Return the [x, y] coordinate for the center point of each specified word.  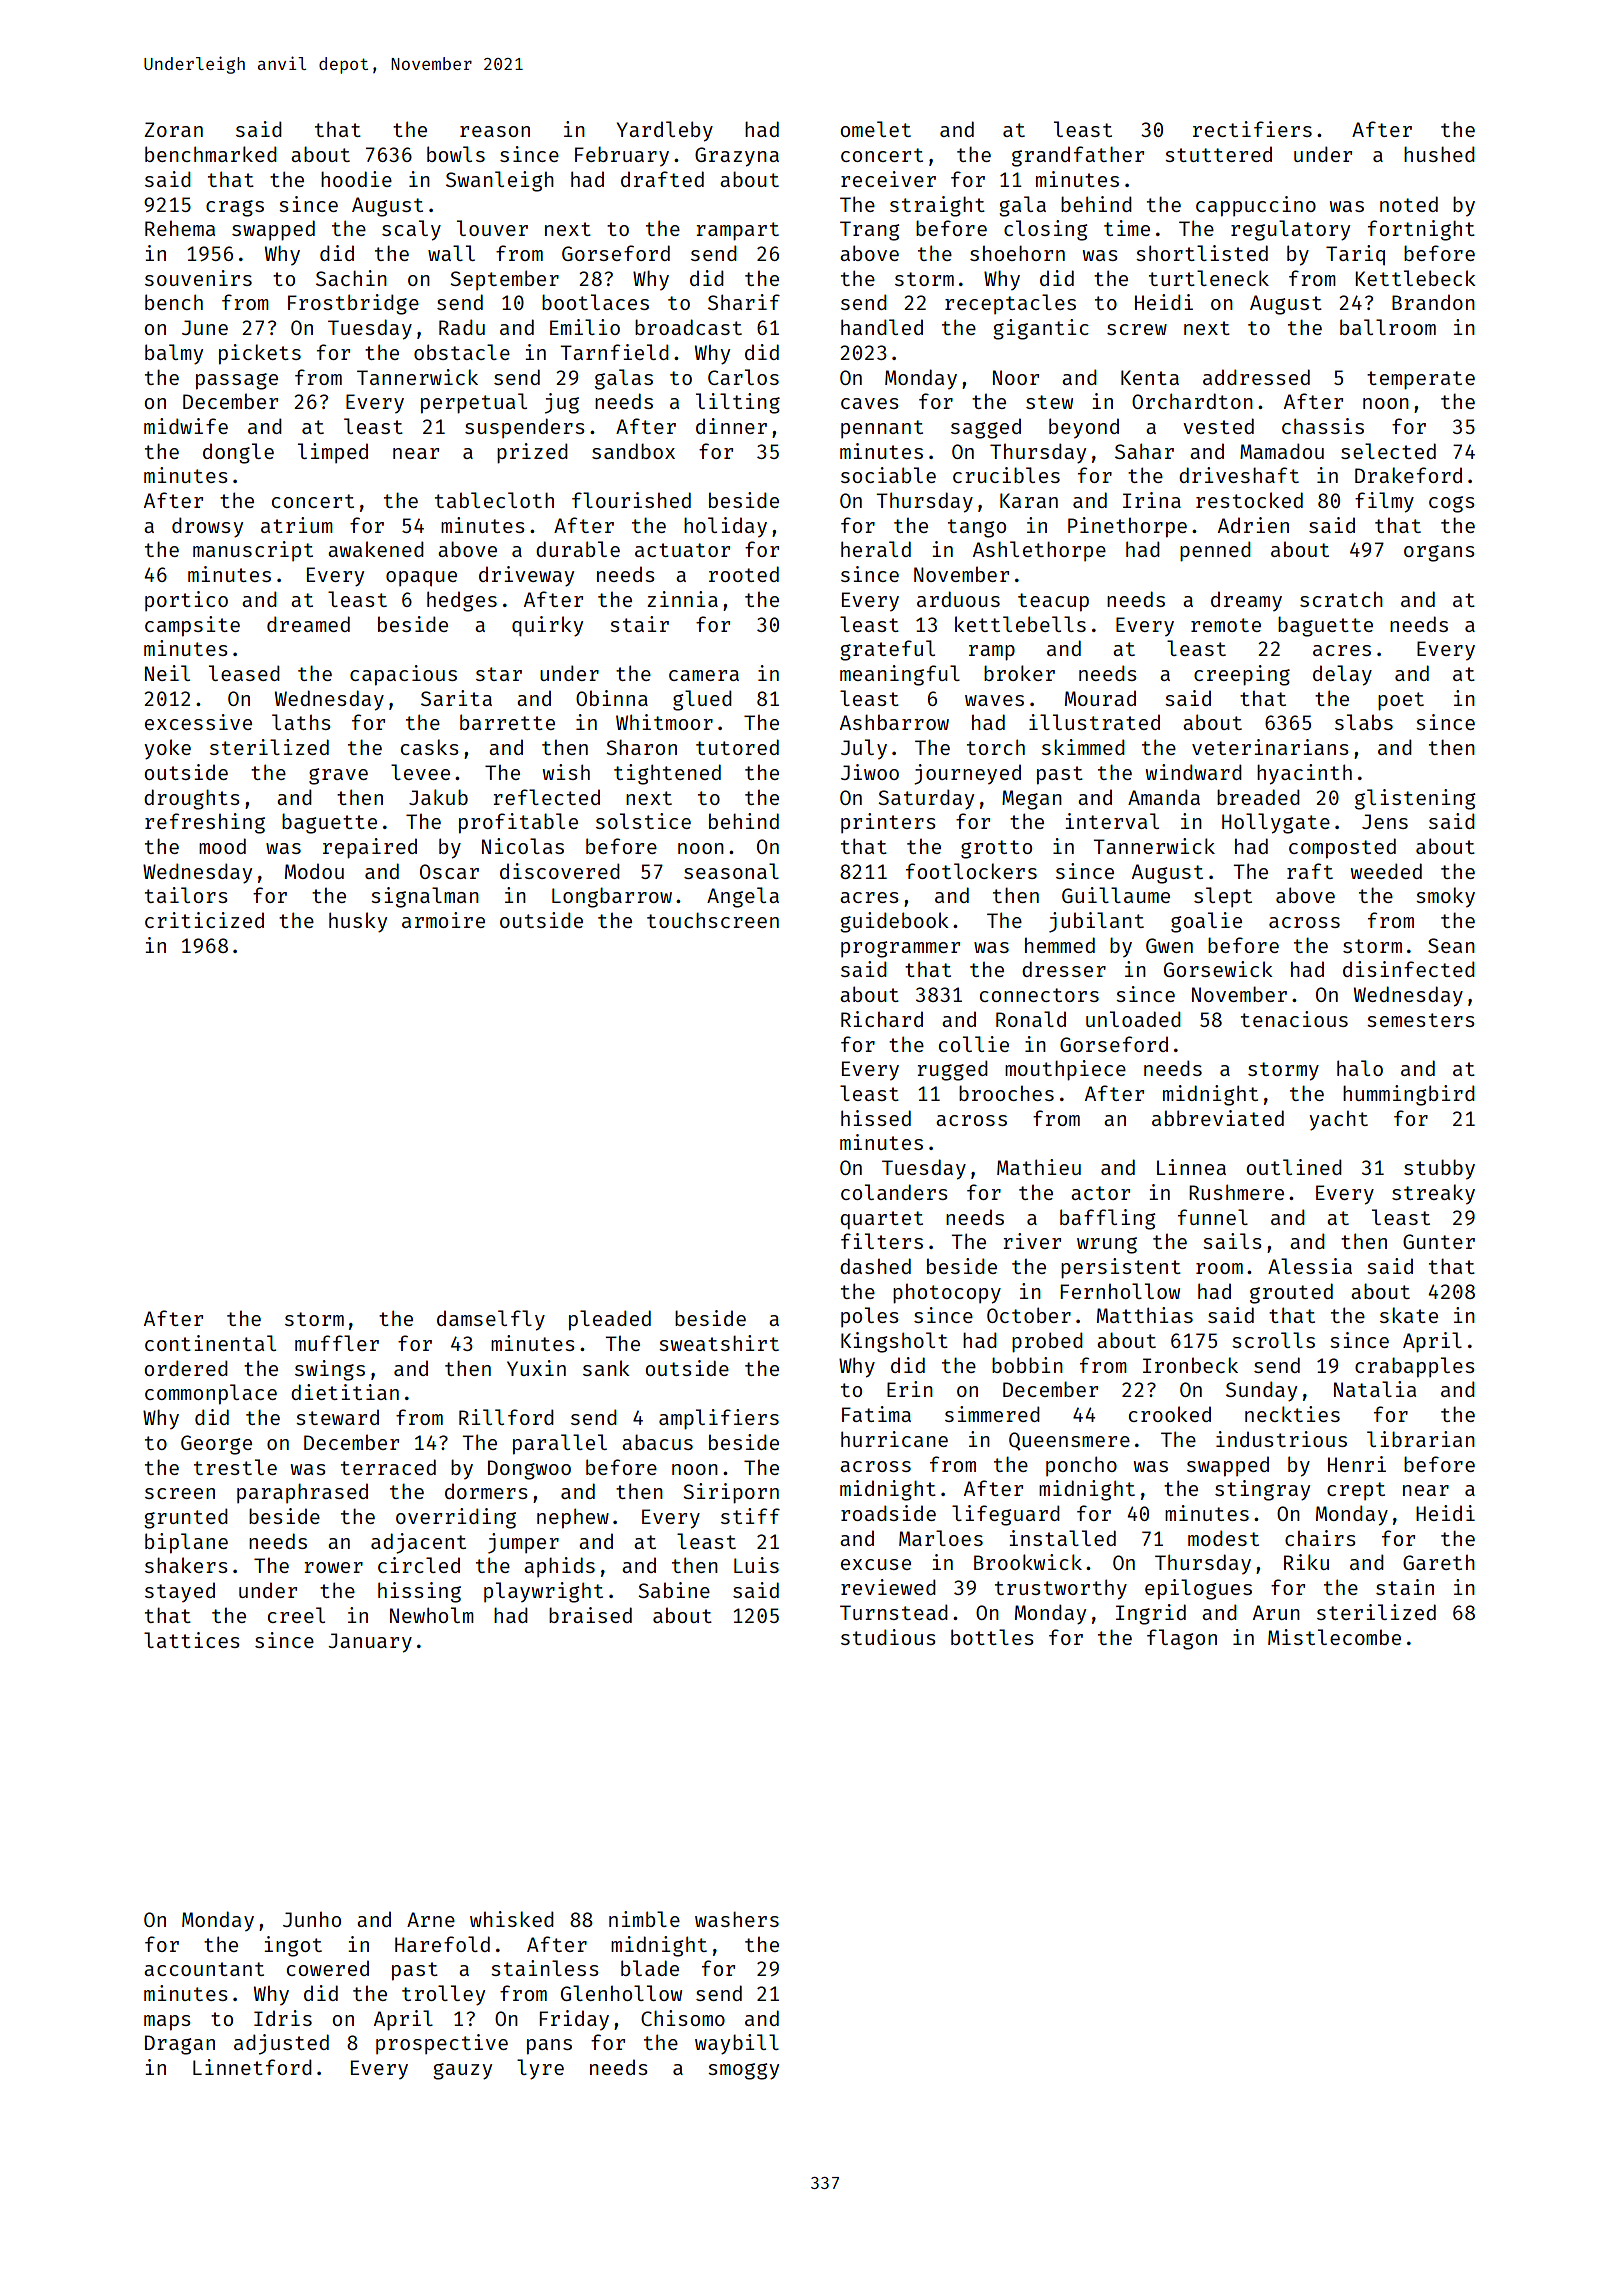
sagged [986, 428]
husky [358, 922]
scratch [1341, 599]
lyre [540, 2069]
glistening [1415, 799]
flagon [1182, 1639]
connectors [1039, 995]
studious [888, 1637]
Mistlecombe [1334, 1637]
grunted [186, 1518]
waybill [737, 2044]
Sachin [351, 278]
